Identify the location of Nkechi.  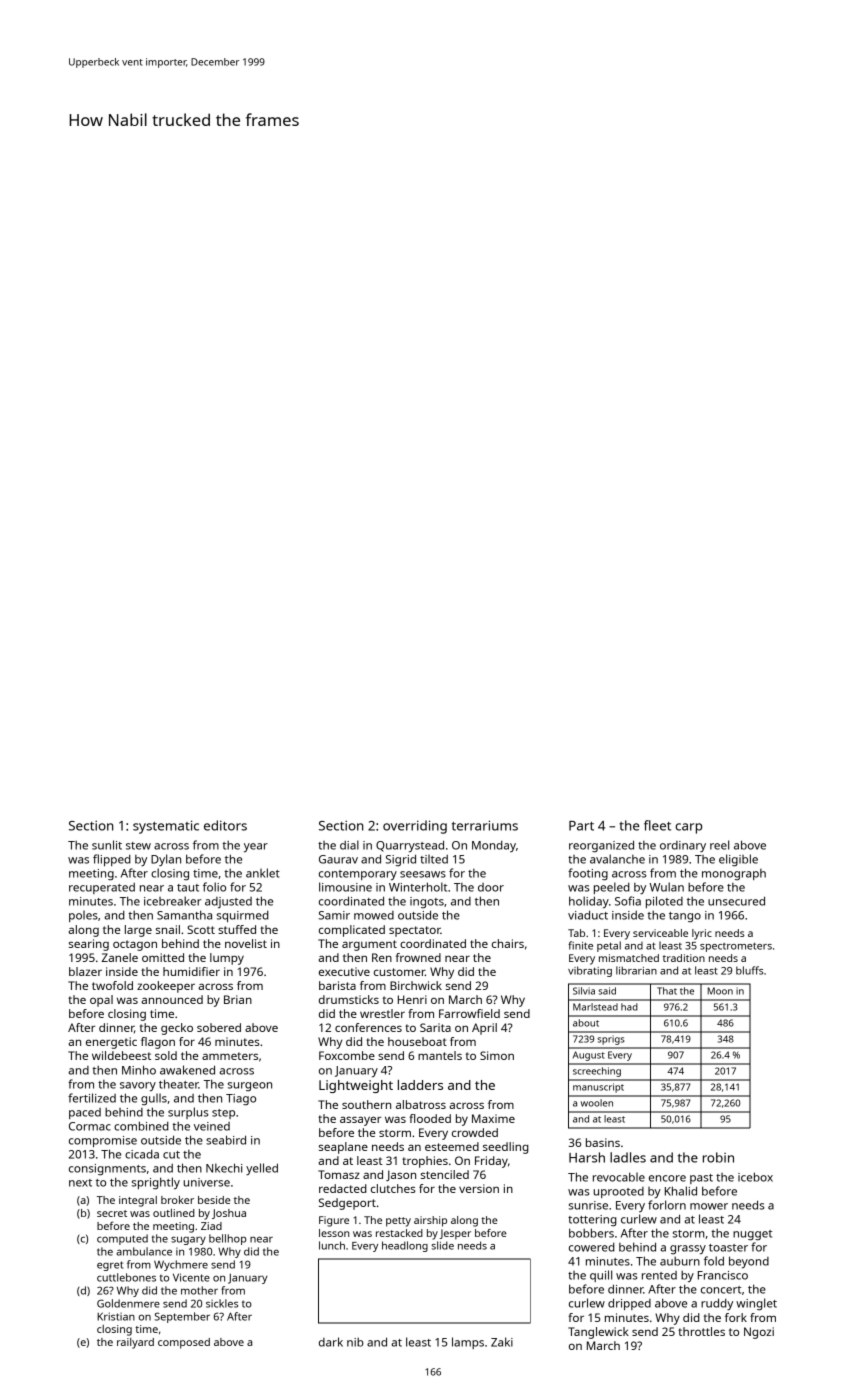
(224, 1168).
